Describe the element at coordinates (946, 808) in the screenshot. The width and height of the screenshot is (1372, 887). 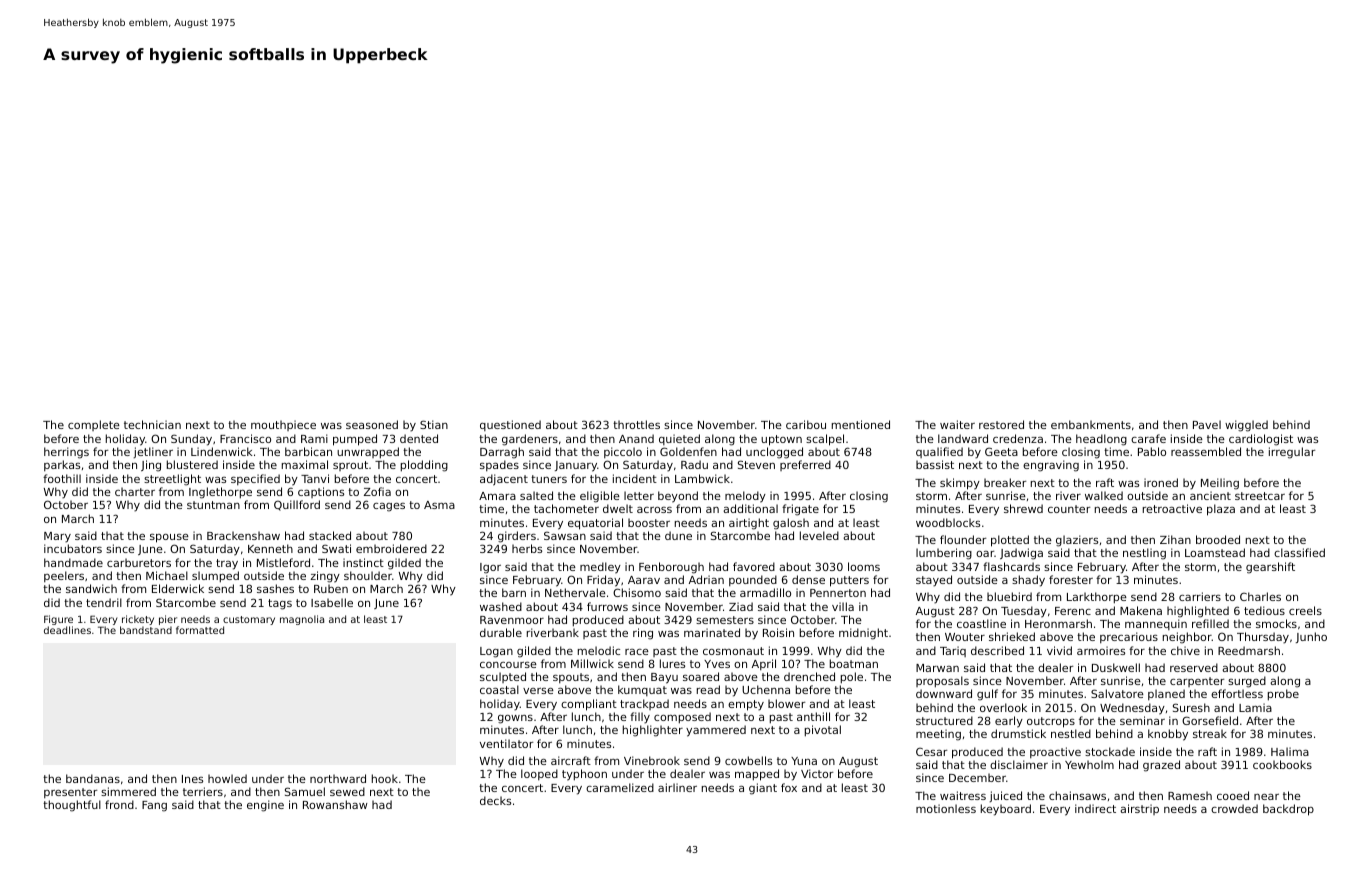
I see `motionless` at that location.
